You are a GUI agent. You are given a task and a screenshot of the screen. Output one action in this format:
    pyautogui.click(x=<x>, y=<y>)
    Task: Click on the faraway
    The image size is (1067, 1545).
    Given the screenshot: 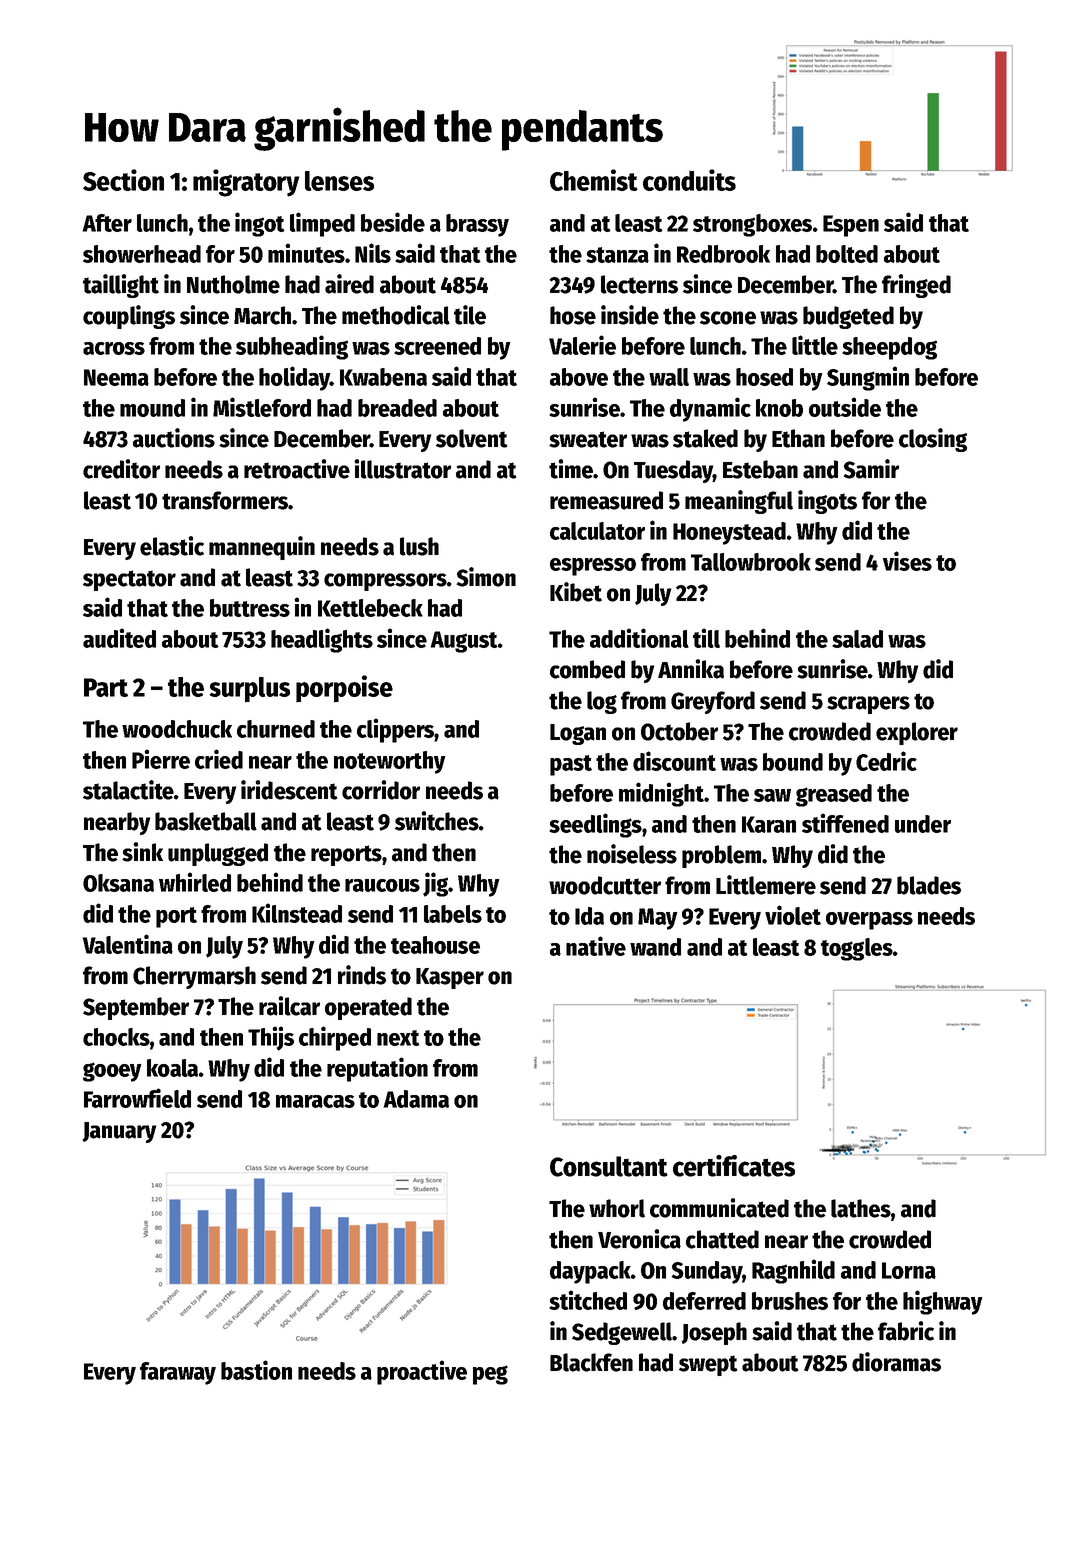 What is the action you would take?
    pyautogui.click(x=178, y=1373)
